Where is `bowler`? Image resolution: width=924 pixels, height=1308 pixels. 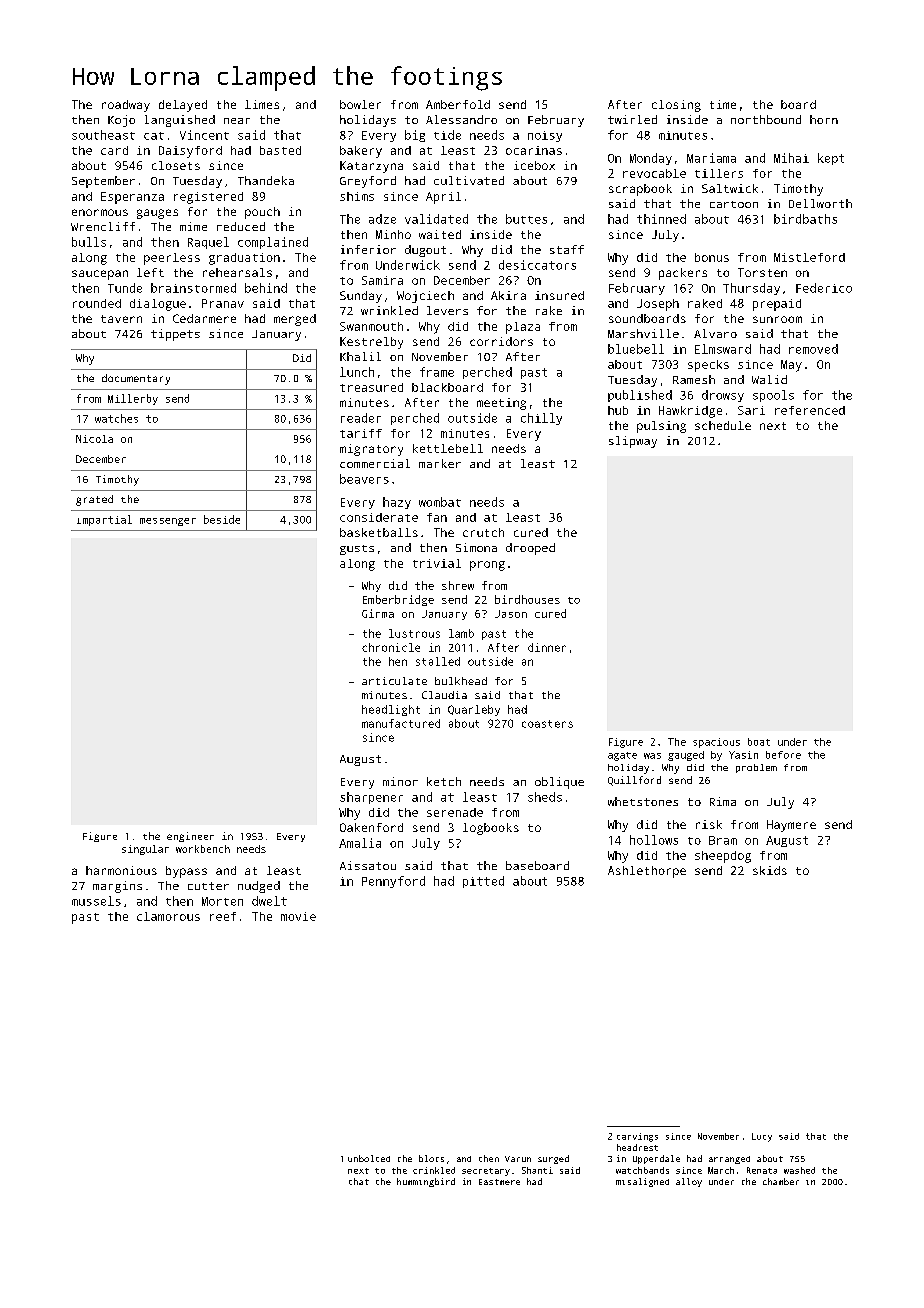 bowler is located at coordinates (360, 104).
